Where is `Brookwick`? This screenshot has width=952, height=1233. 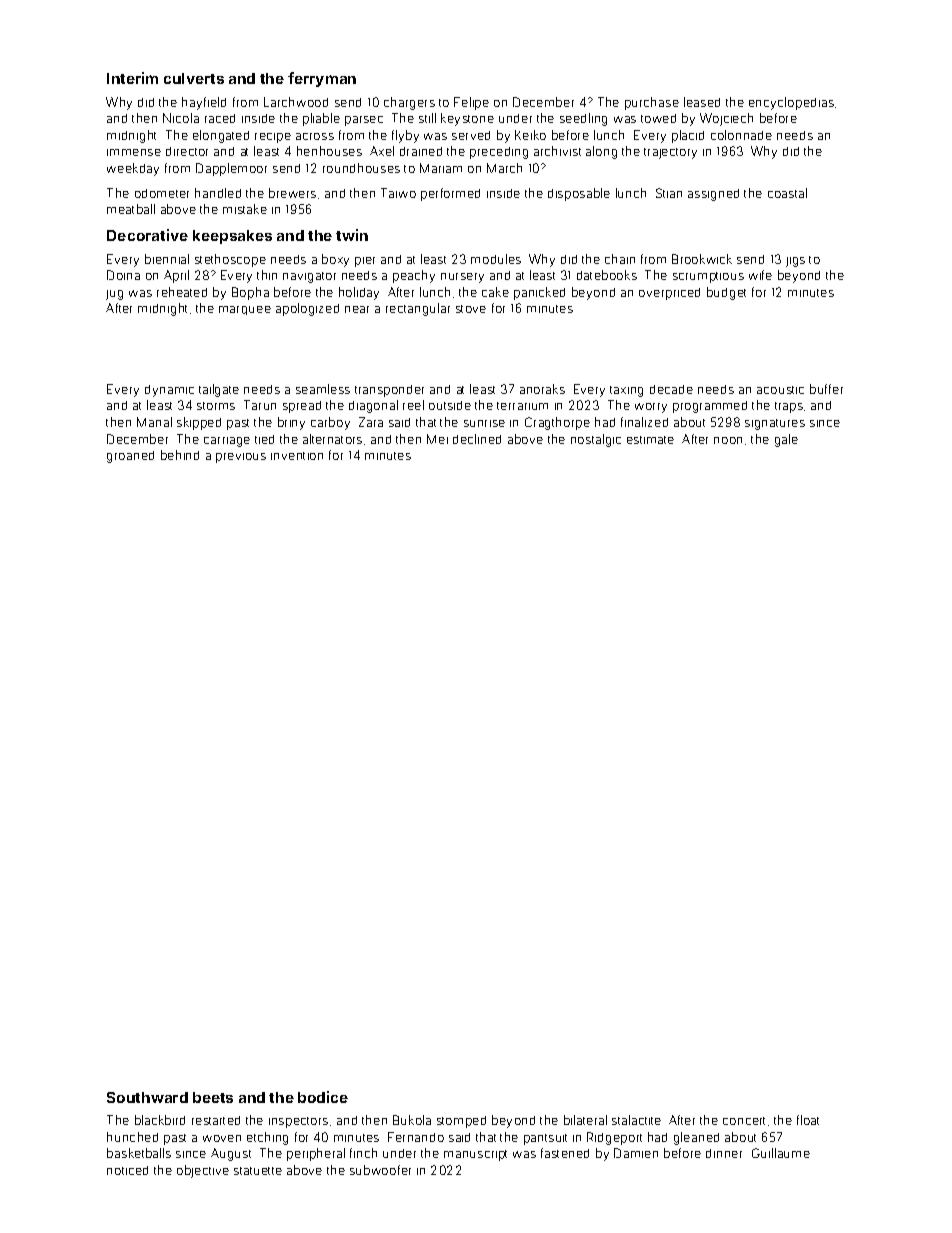 Brookwick is located at coordinates (702, 259).
